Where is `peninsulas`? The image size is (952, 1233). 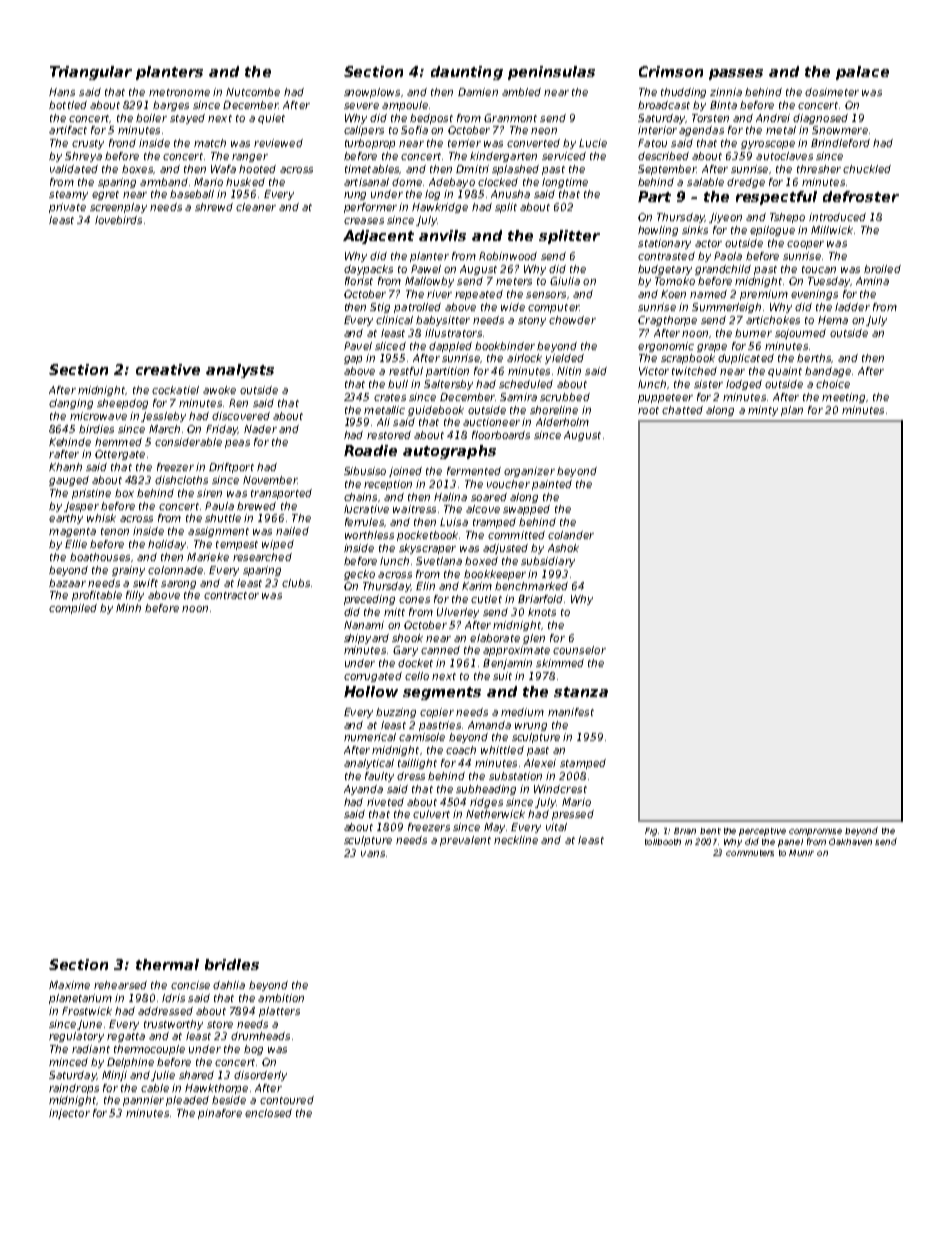 peninsulas is located at coordinates (551, 73).
